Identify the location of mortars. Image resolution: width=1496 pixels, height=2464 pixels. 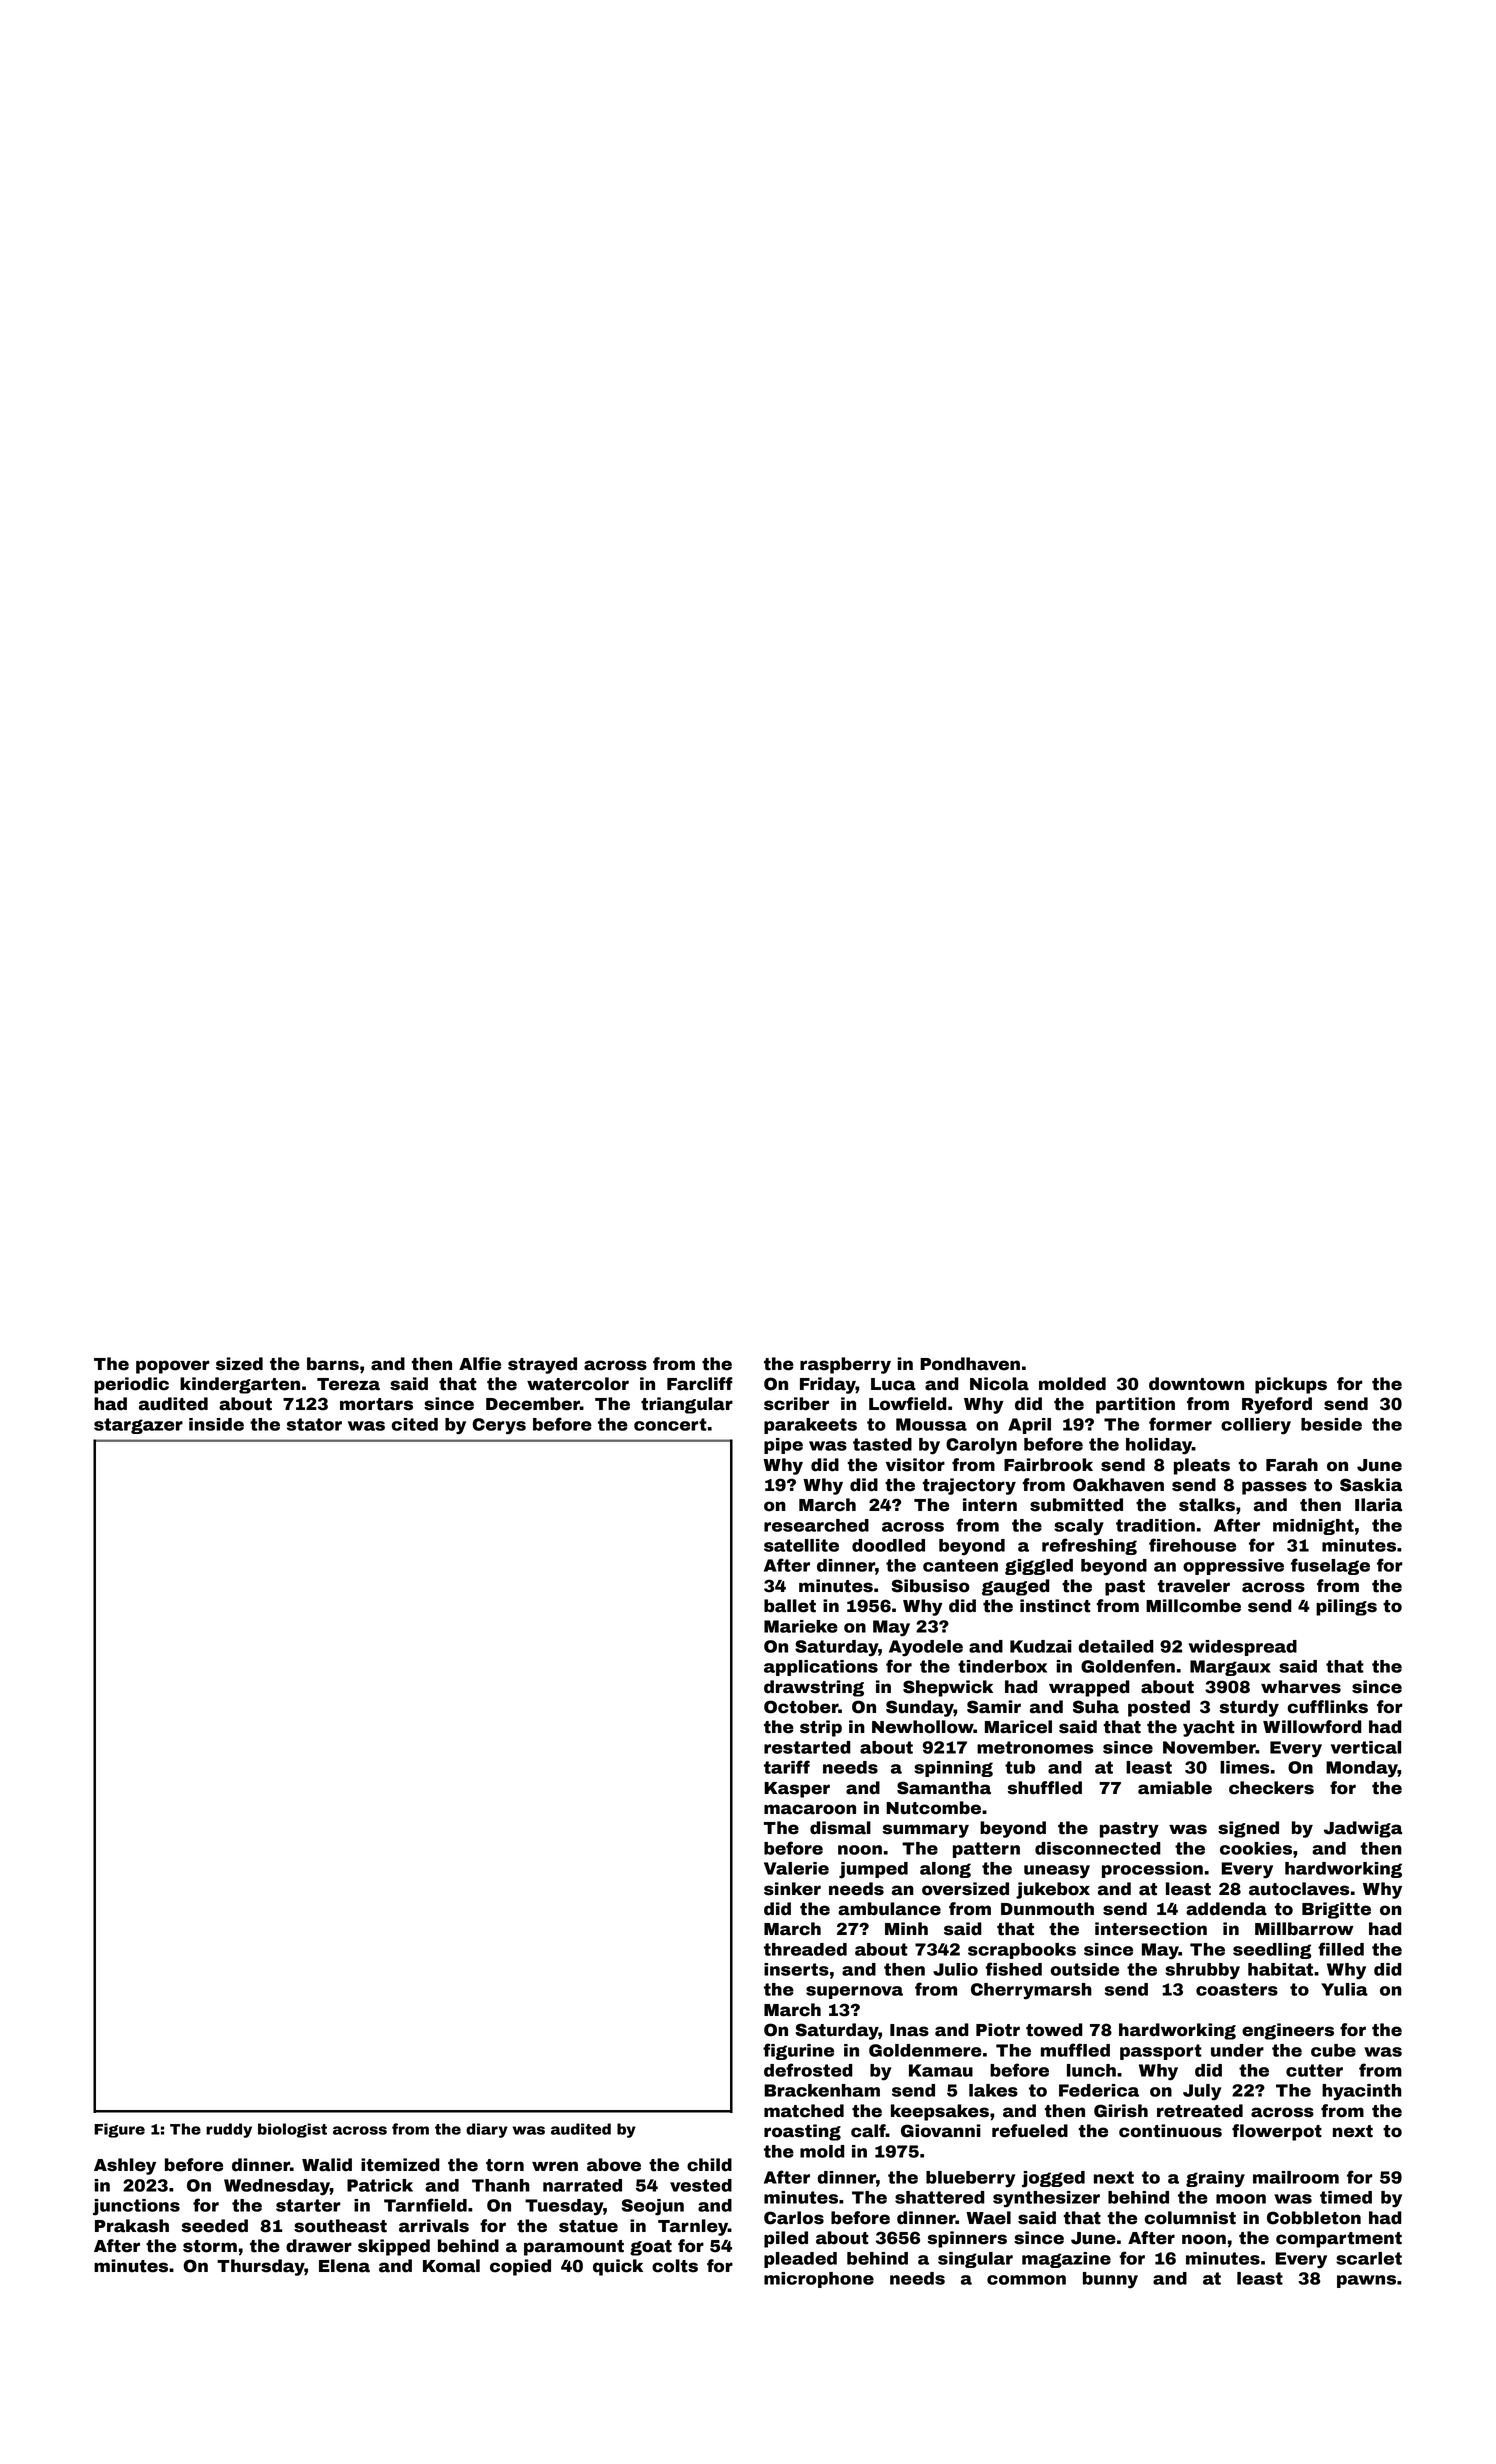
(376, 1404).
